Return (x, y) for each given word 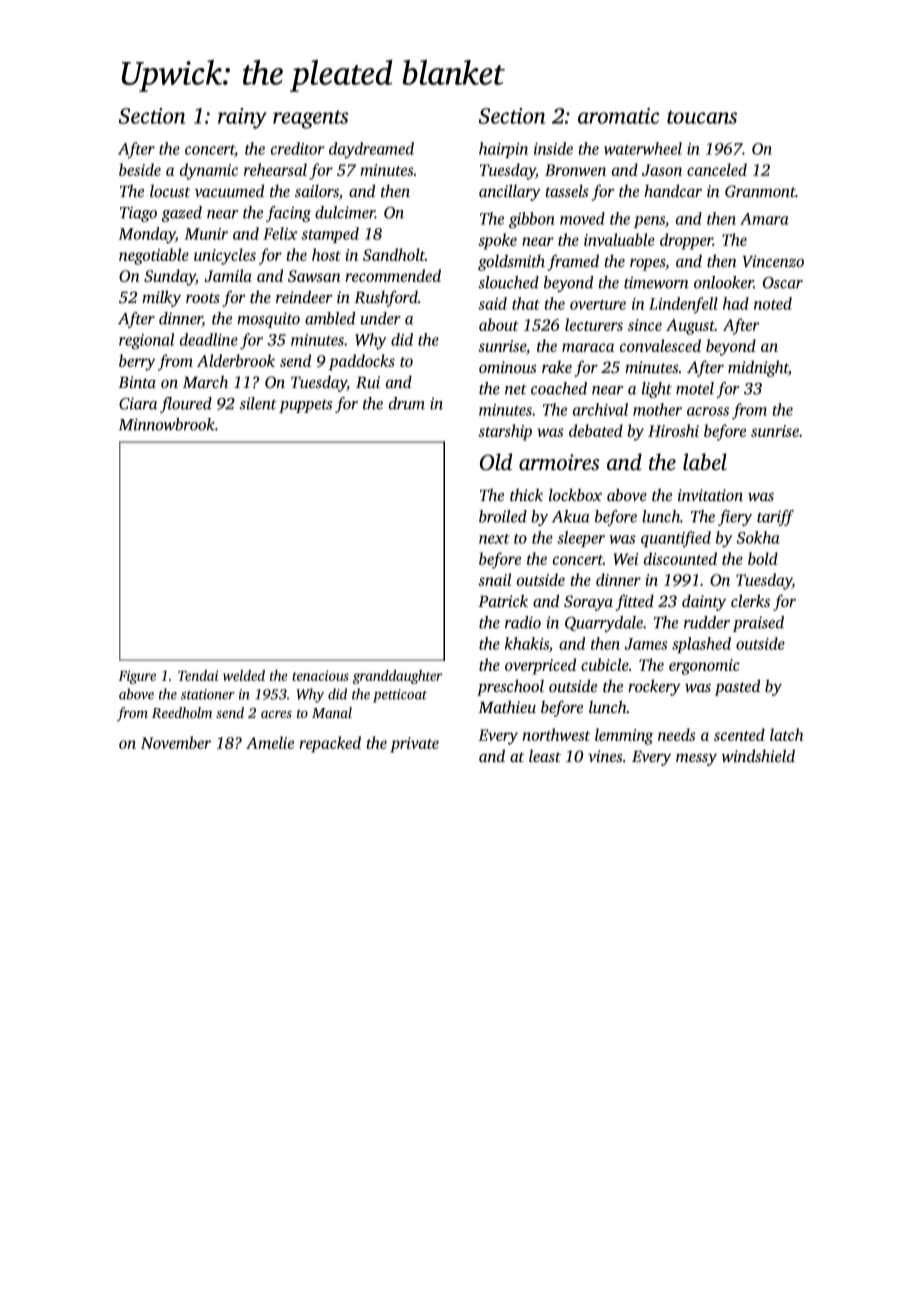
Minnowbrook (167, 424)
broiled (503, 516)
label (705, 462)
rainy (242, 118)
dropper (686, 241)
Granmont (760, 191)
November (176, 742)
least (545, 756)
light (657, 390)
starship (505, 432)
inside (553, 148)
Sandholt (394, 254)
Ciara (138, 403)
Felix (280, 233)
